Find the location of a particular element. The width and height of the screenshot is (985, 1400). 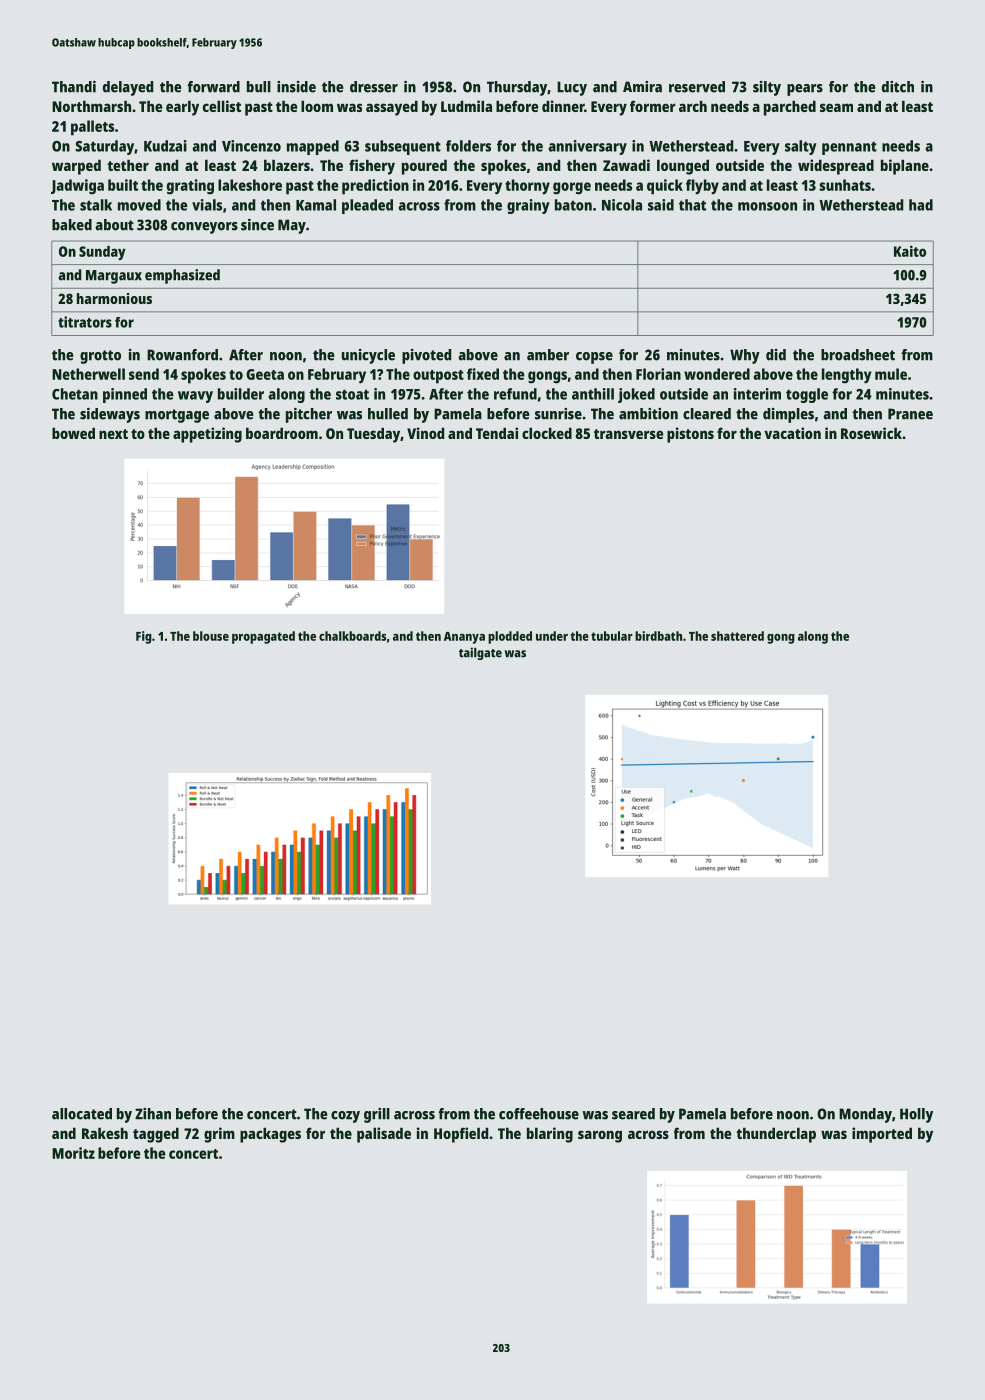

Lucy is located at coordinates (572, 88).
